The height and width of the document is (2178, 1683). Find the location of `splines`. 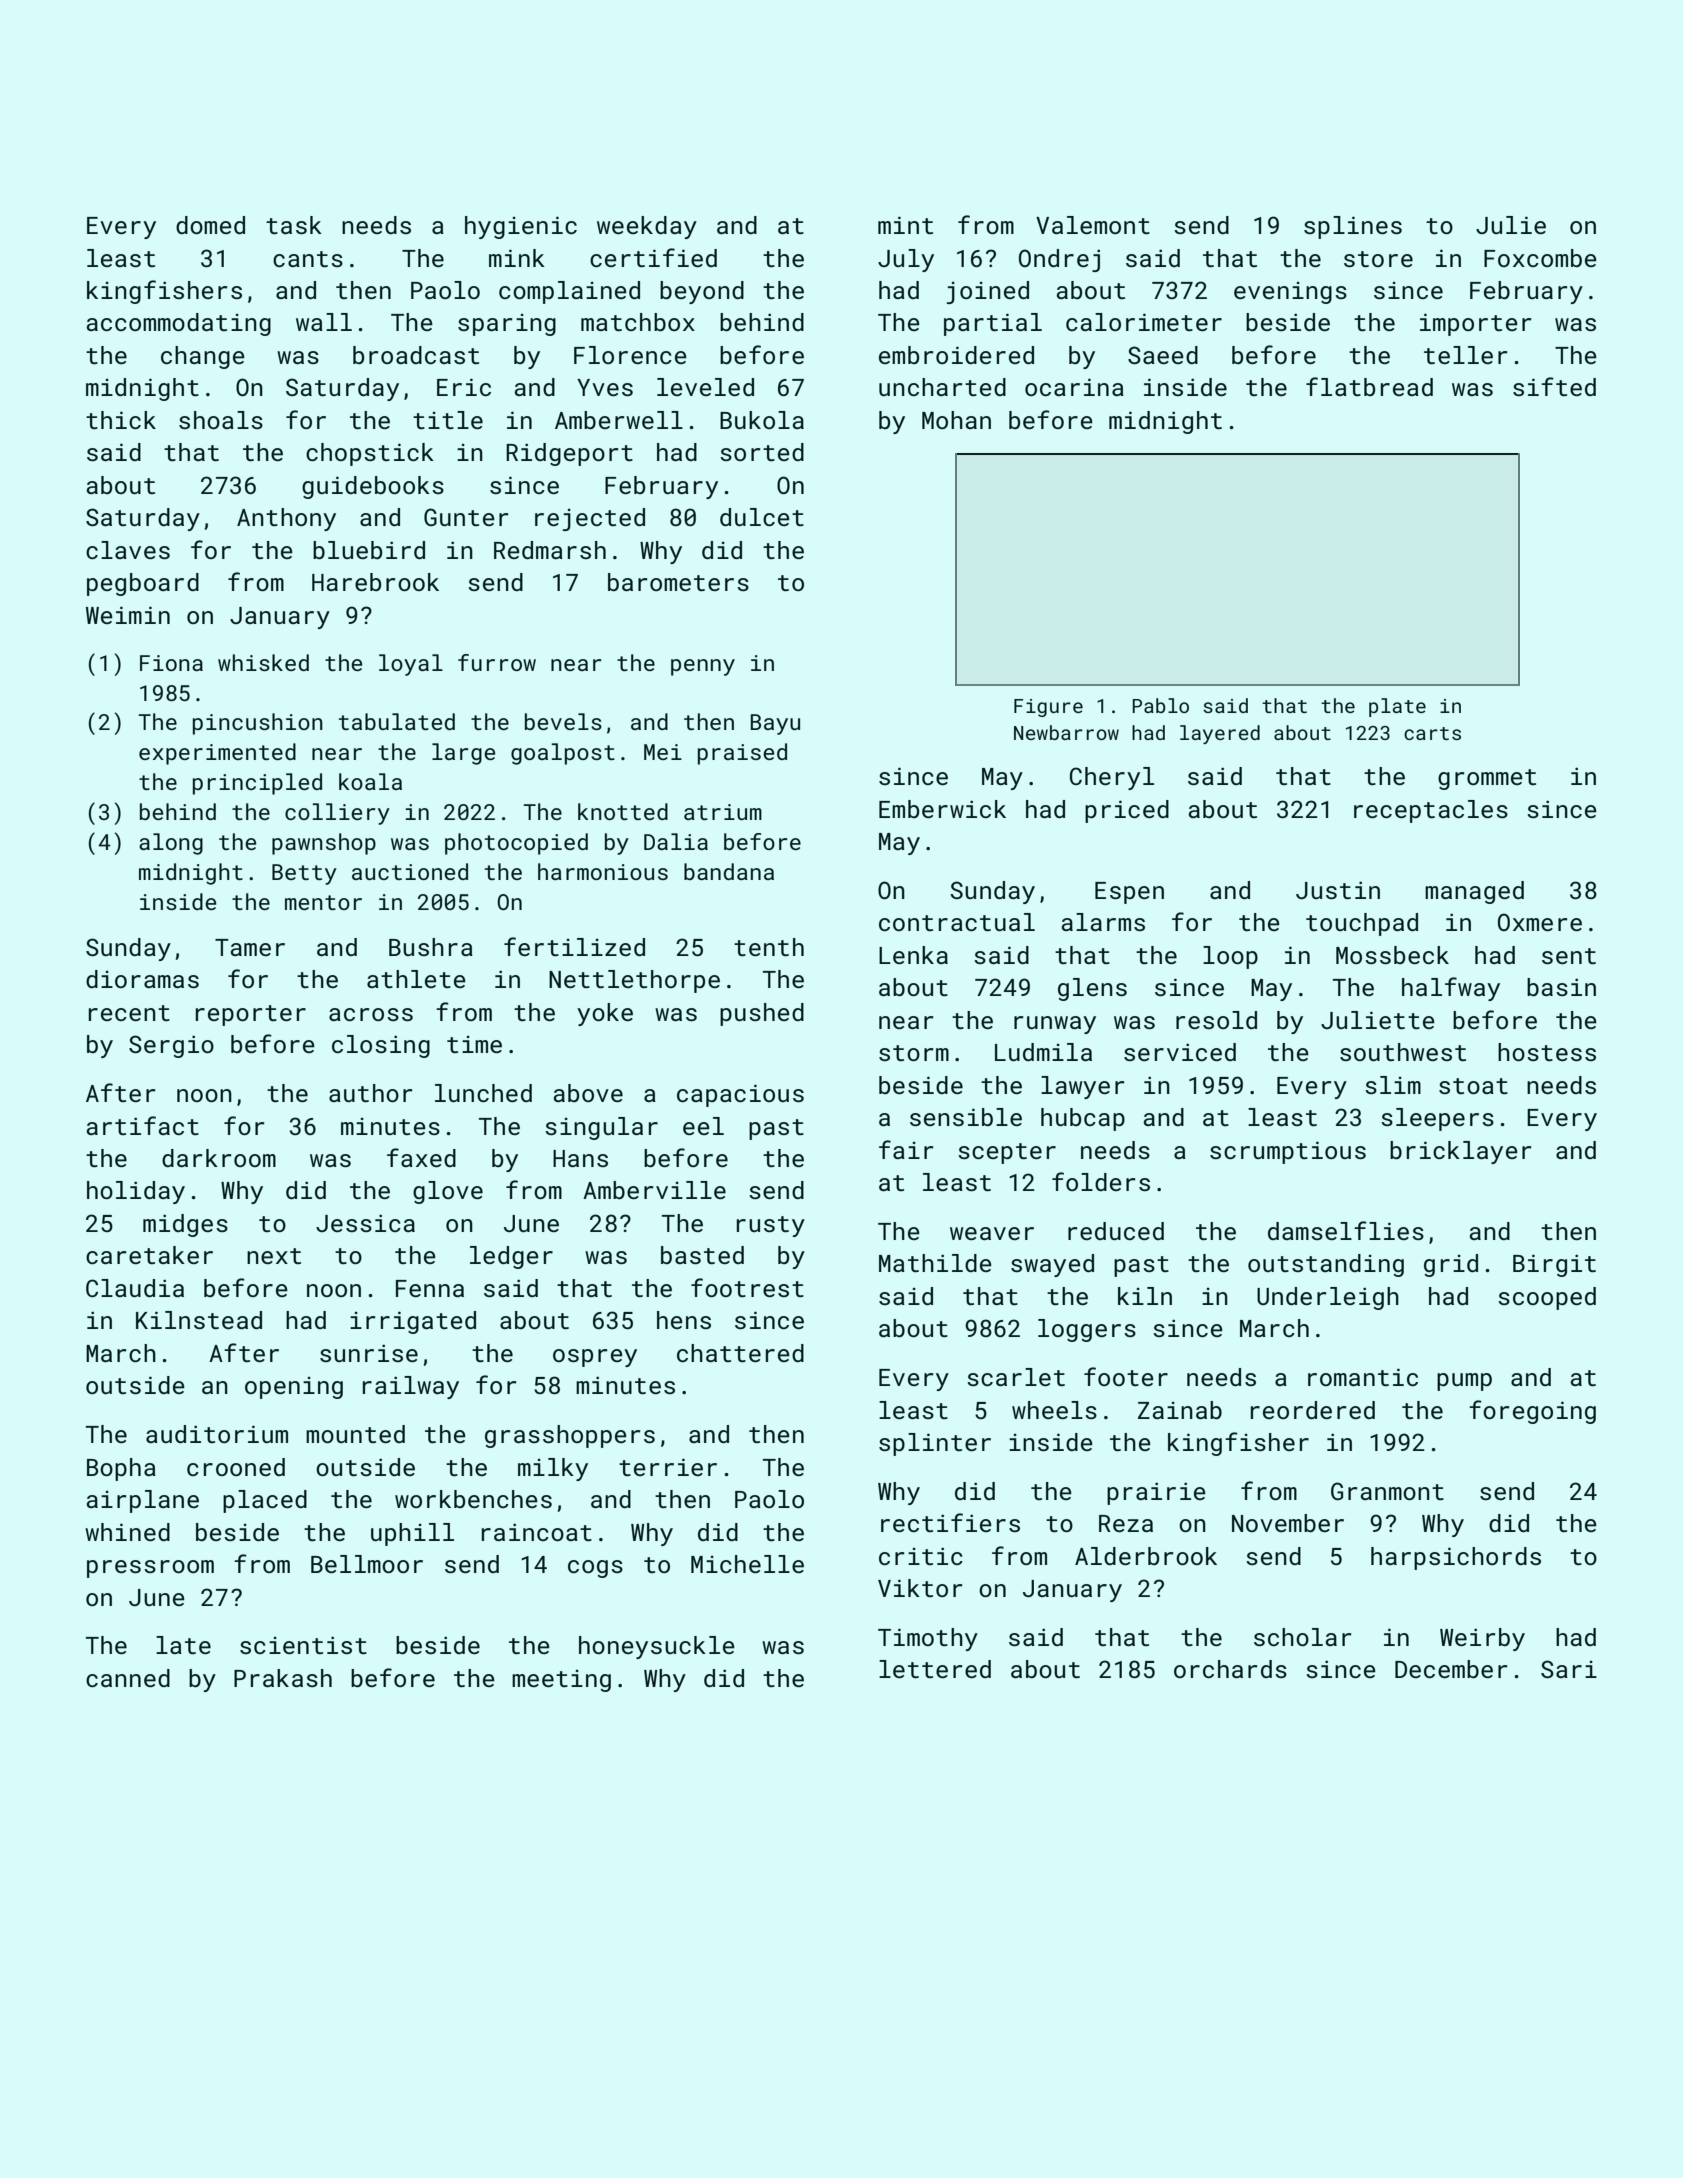

splines is located at coordinates (1353, 227).
